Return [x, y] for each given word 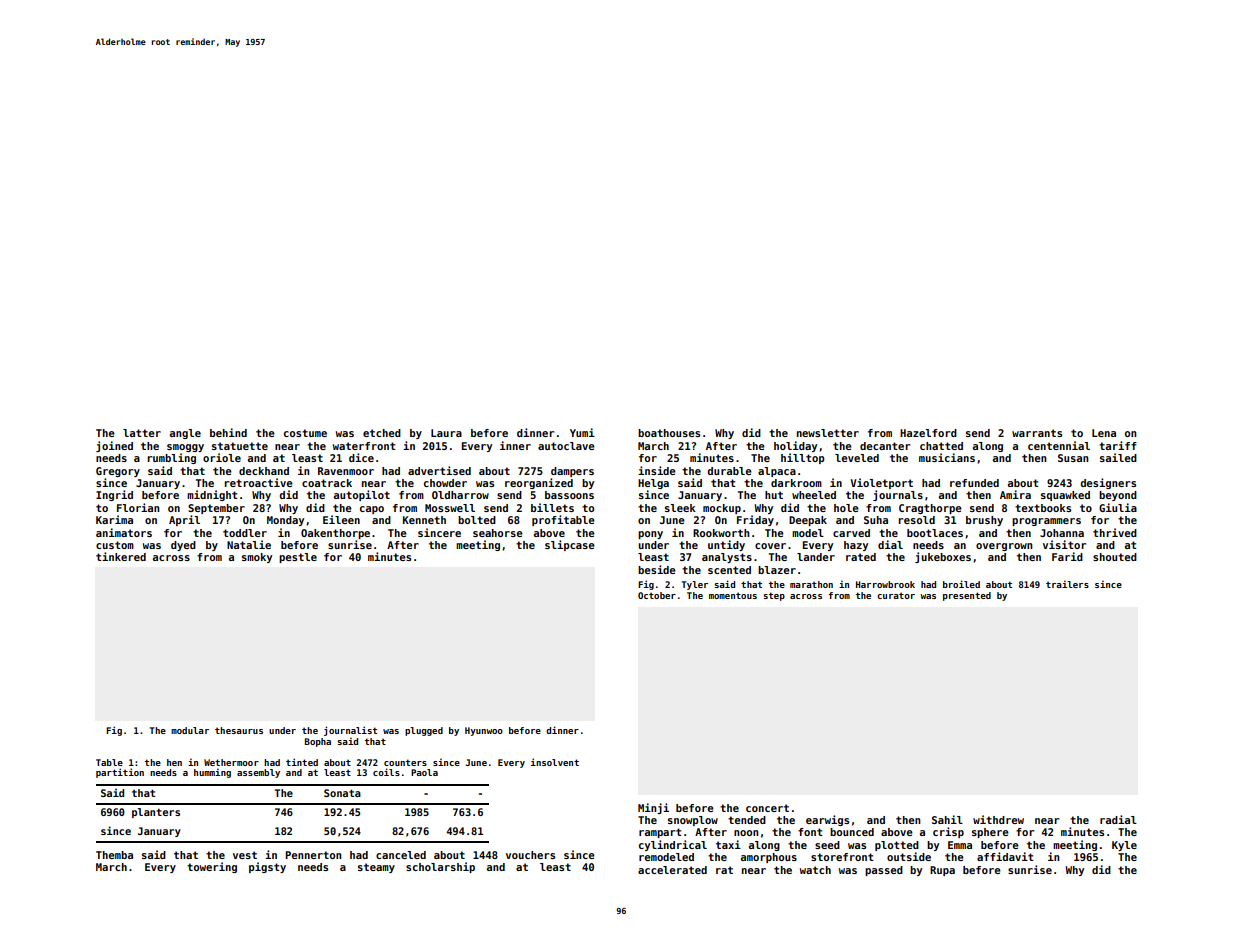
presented [967, 596]
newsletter [828, 433]
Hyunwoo [484, 731]
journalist [350, 731]
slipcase [570, 545]
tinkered [121, 556]
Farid [1067, 556]
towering [212, 867]
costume [305, 433]
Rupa [942, 871]
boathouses [669, 433]
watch [815, 870]
